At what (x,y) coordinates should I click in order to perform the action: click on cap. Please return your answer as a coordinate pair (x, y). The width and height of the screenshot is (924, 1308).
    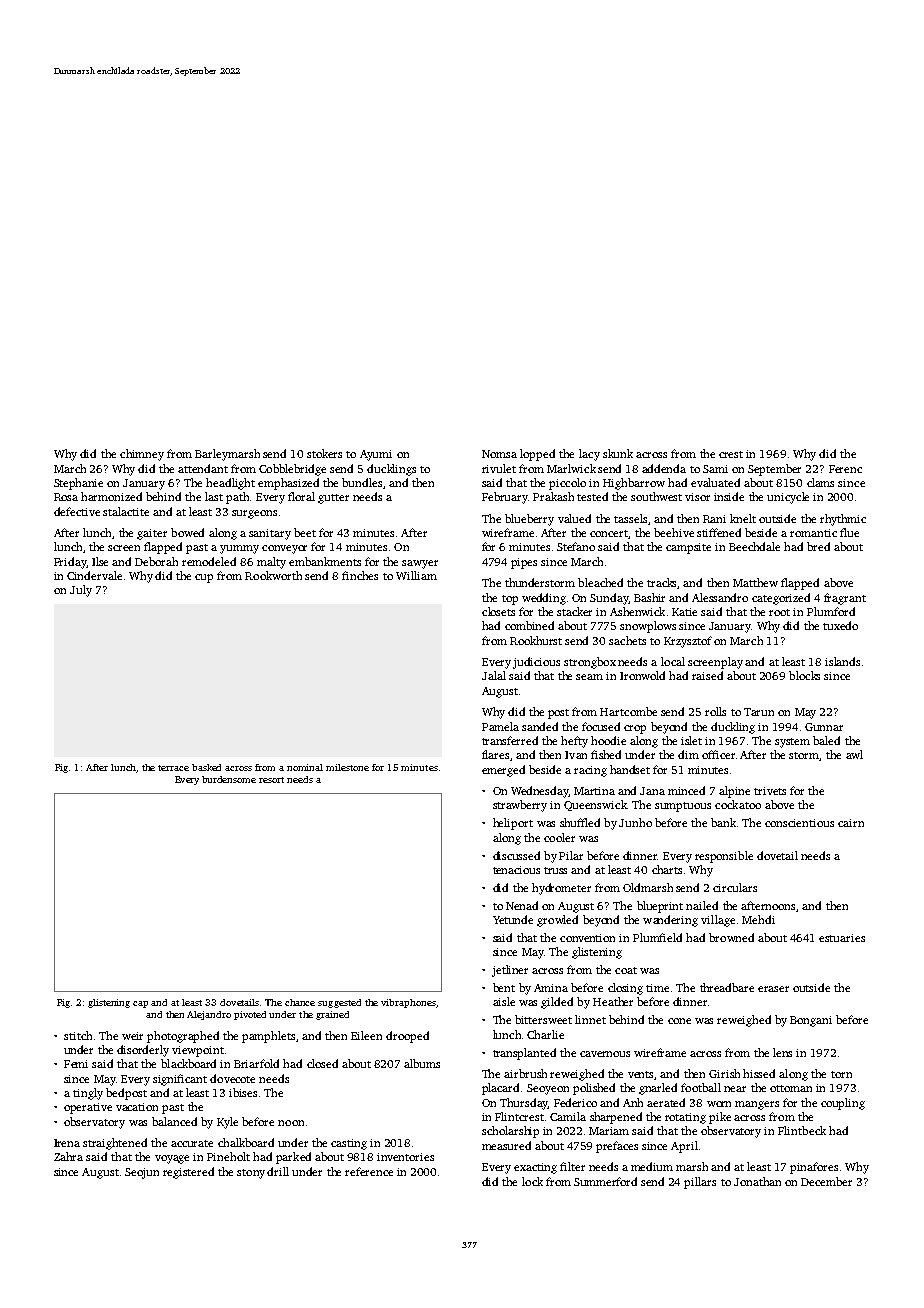
    Looking at the image, I should click on (140, 1004).
